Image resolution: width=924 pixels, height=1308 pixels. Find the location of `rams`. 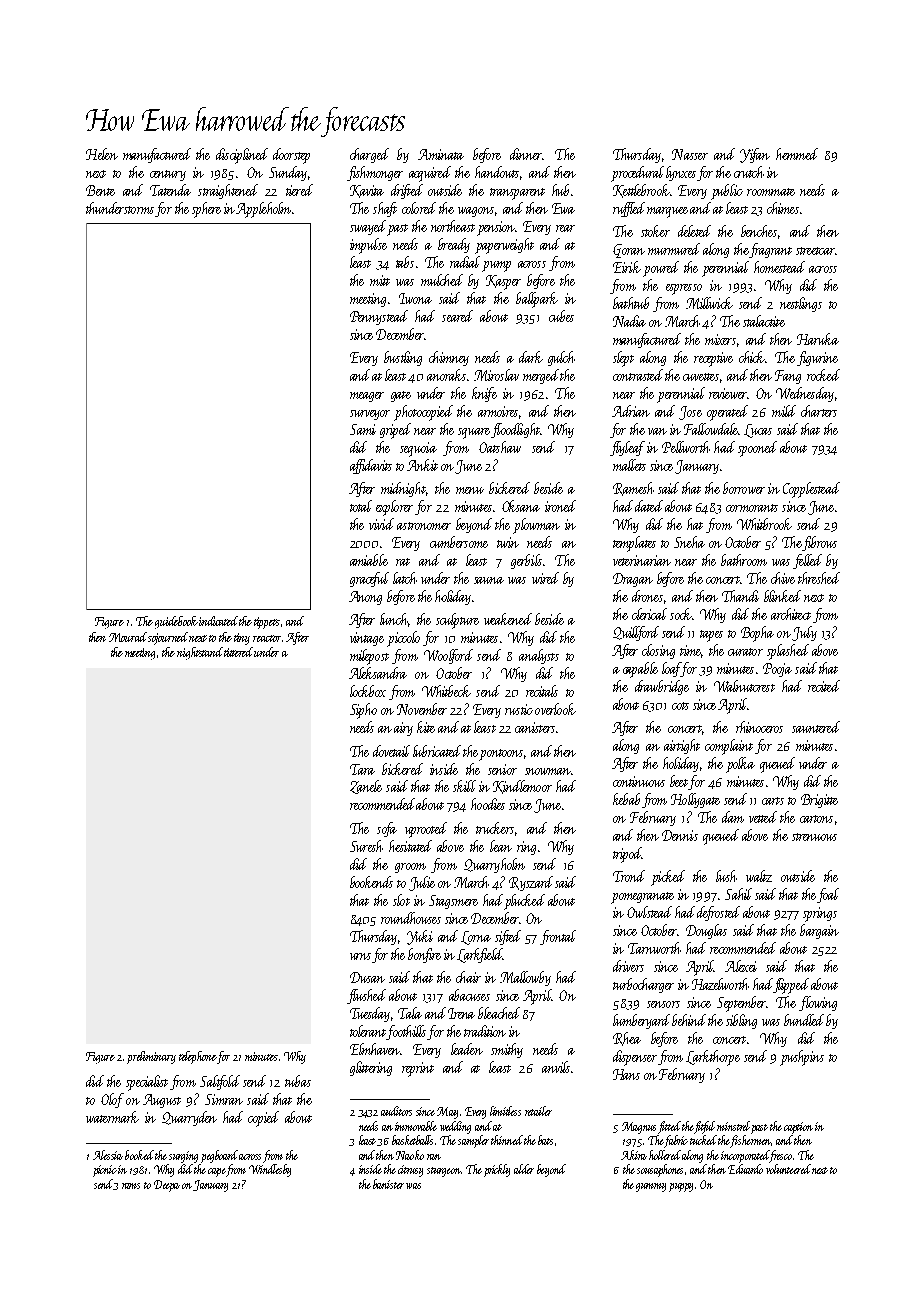

rams is located at coordinates (131, 1186).
